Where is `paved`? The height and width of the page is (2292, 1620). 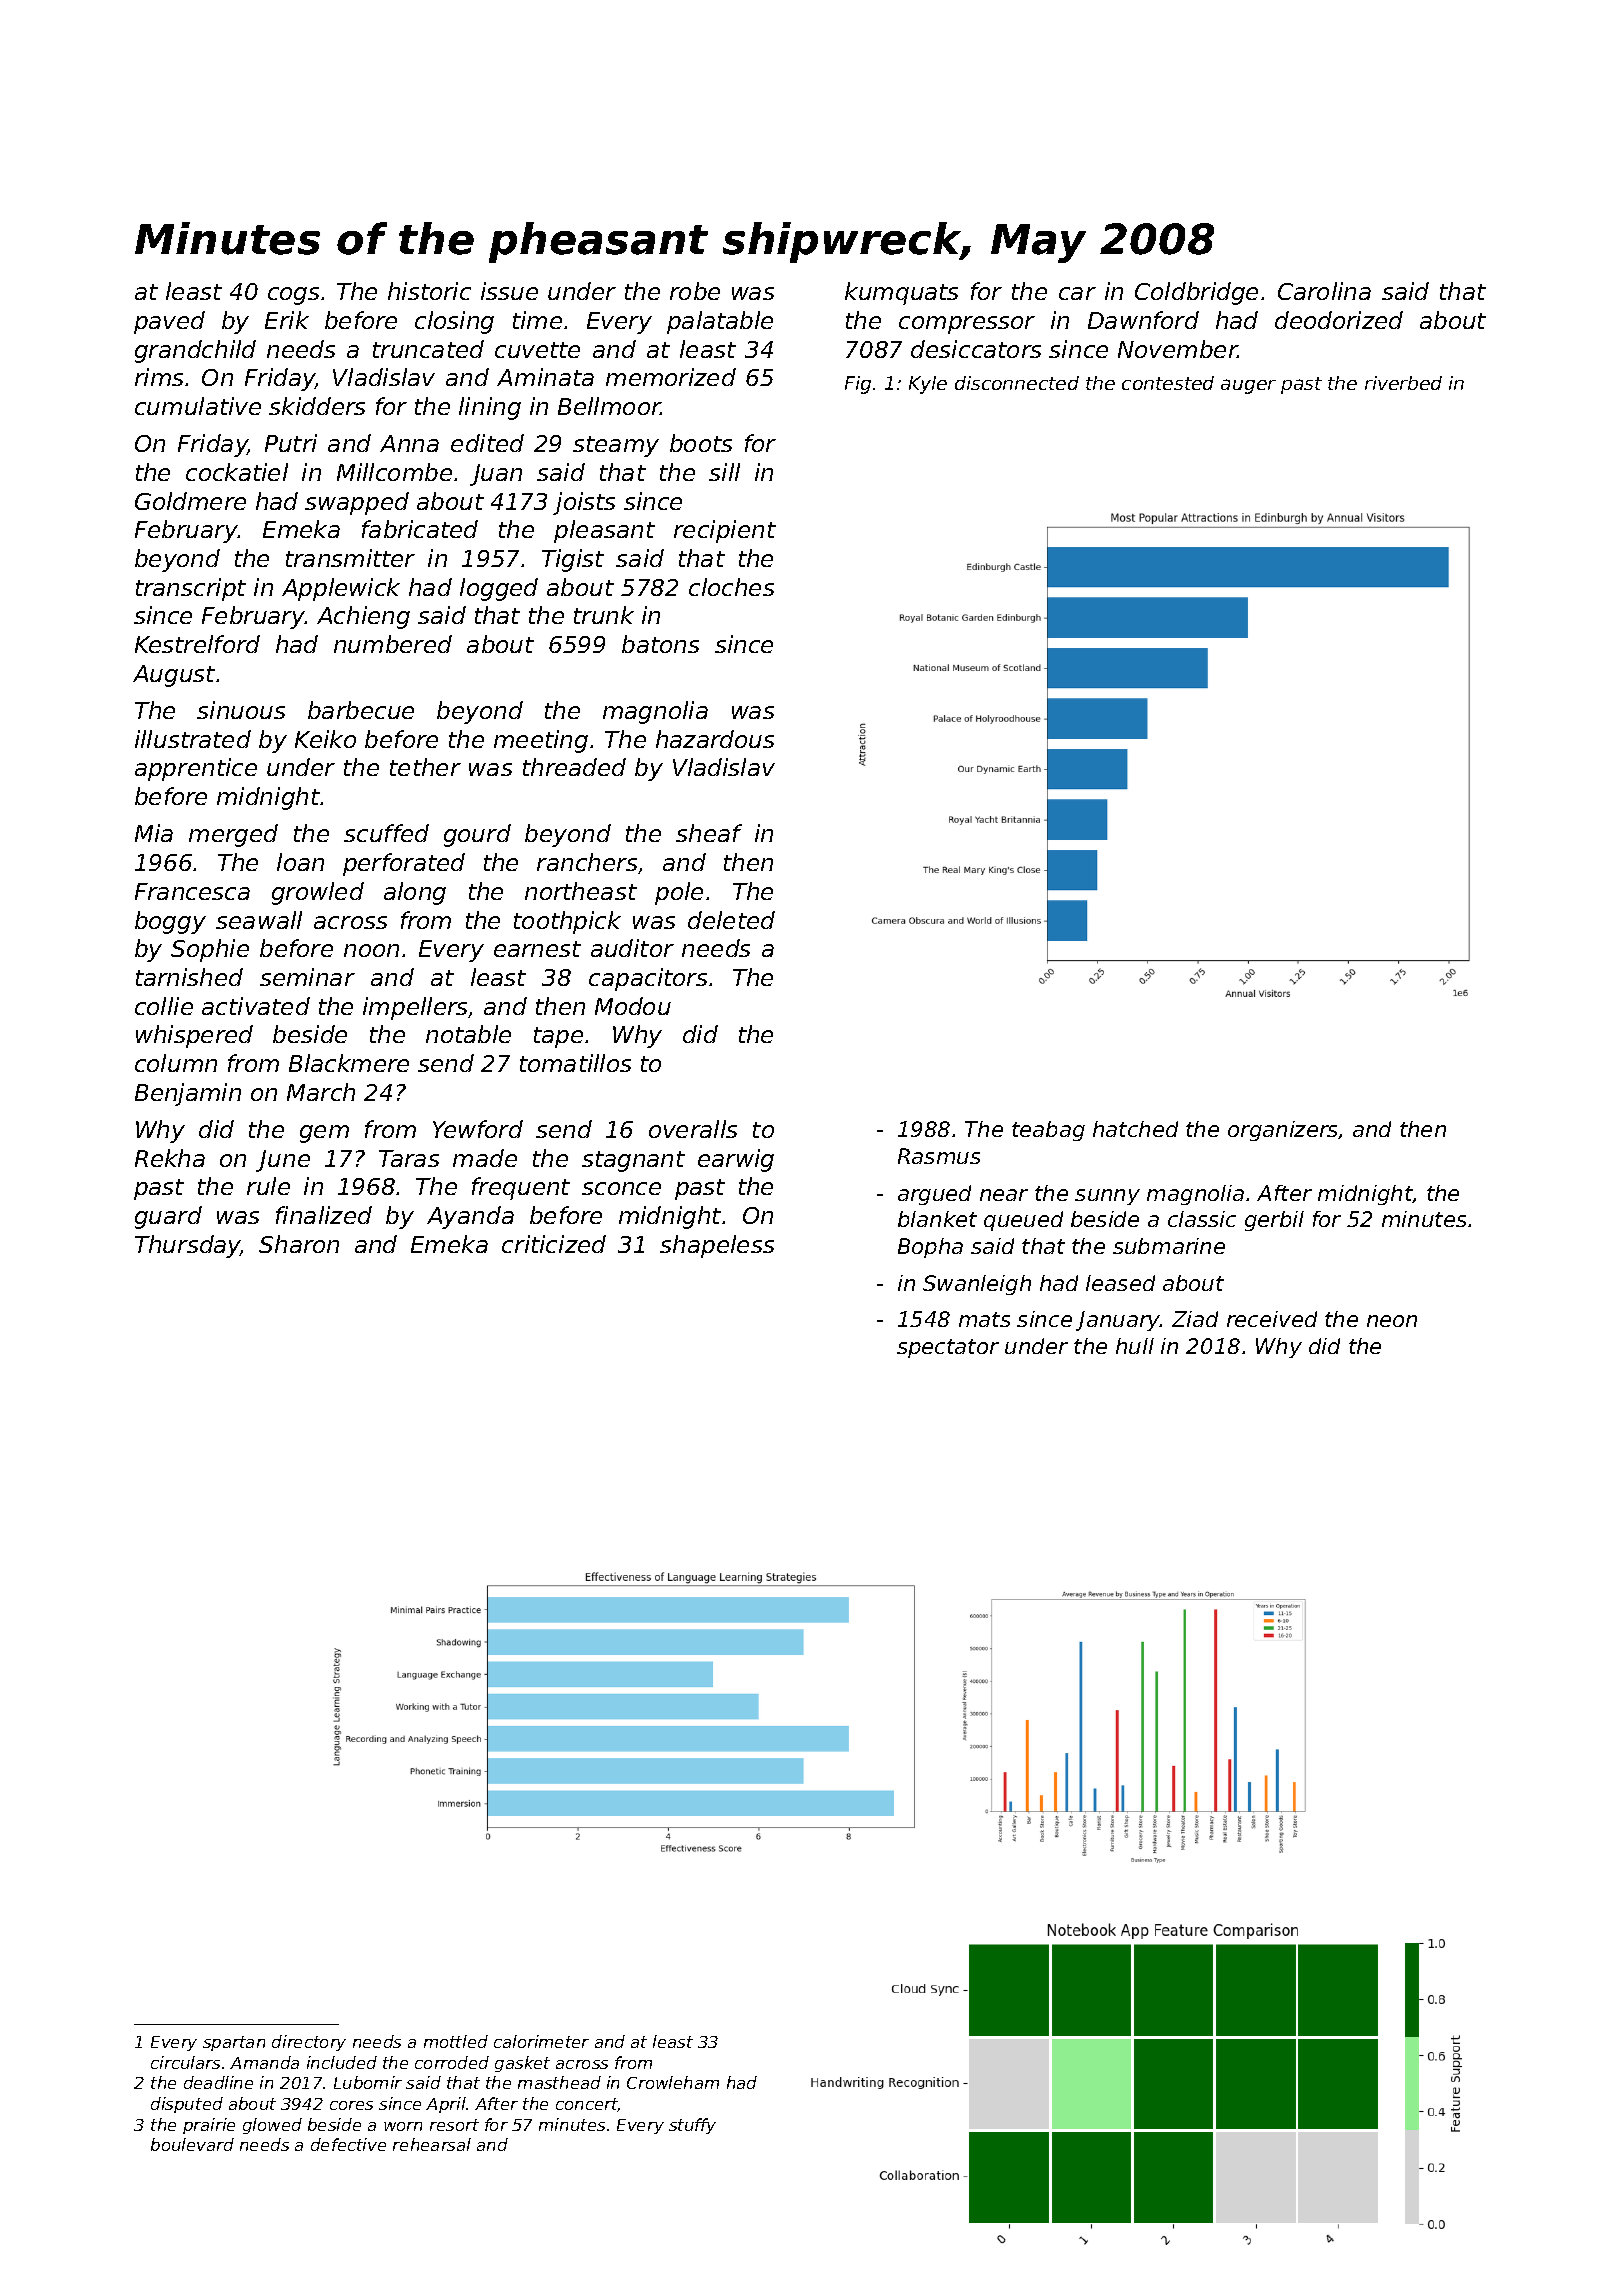 paved is located at coordinates (169, 322).
